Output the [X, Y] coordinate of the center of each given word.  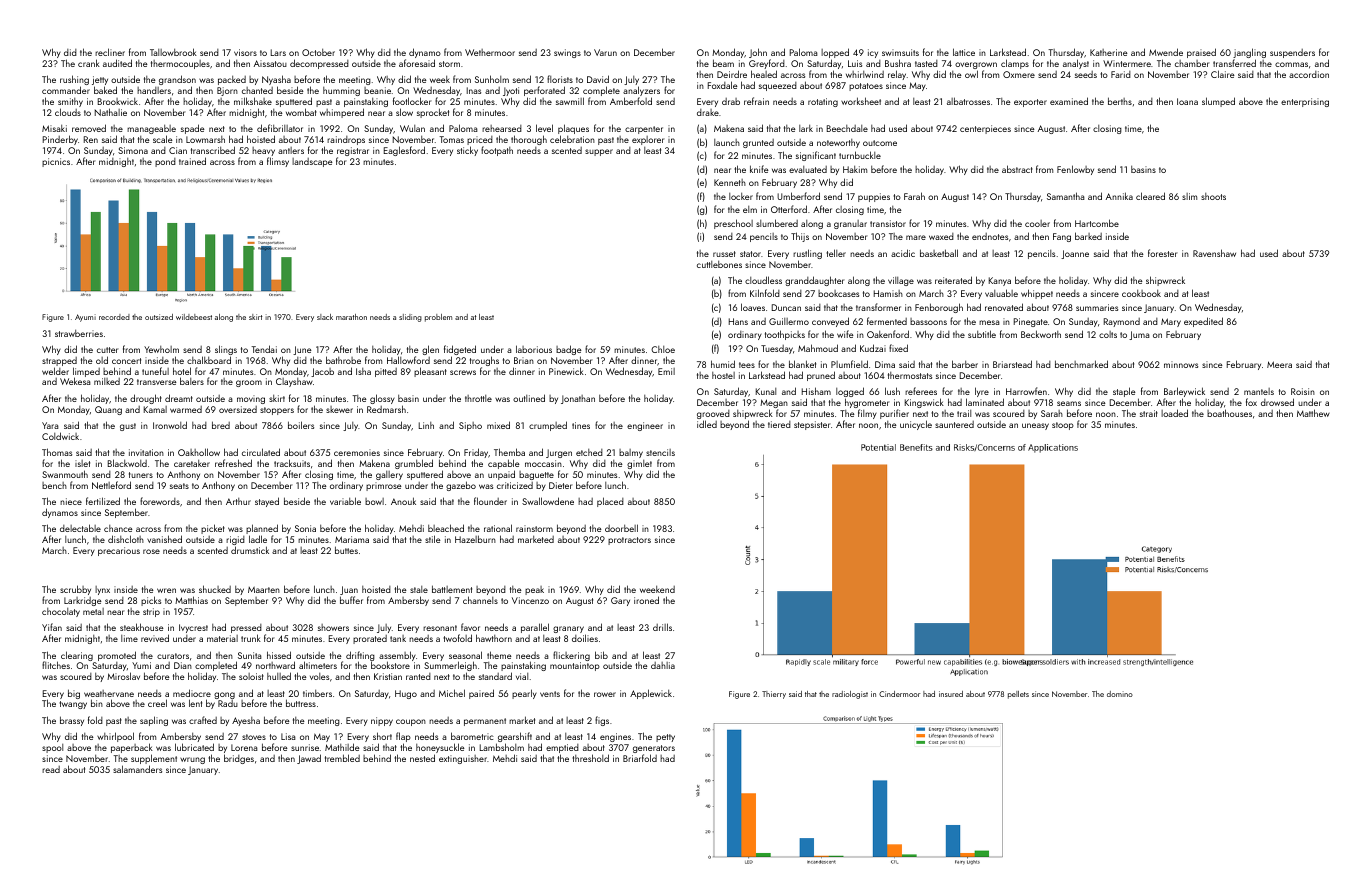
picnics [56, 162]
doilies [585, 638]
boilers [301, 425]
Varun [605, 52]
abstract [1017, 169]
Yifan [52, 627]
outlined [529, 398]
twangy [73, 705]
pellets [1018, 695]
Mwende [1166, 52]
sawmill [570, 101]
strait [1149, 413]
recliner [110, 52]
